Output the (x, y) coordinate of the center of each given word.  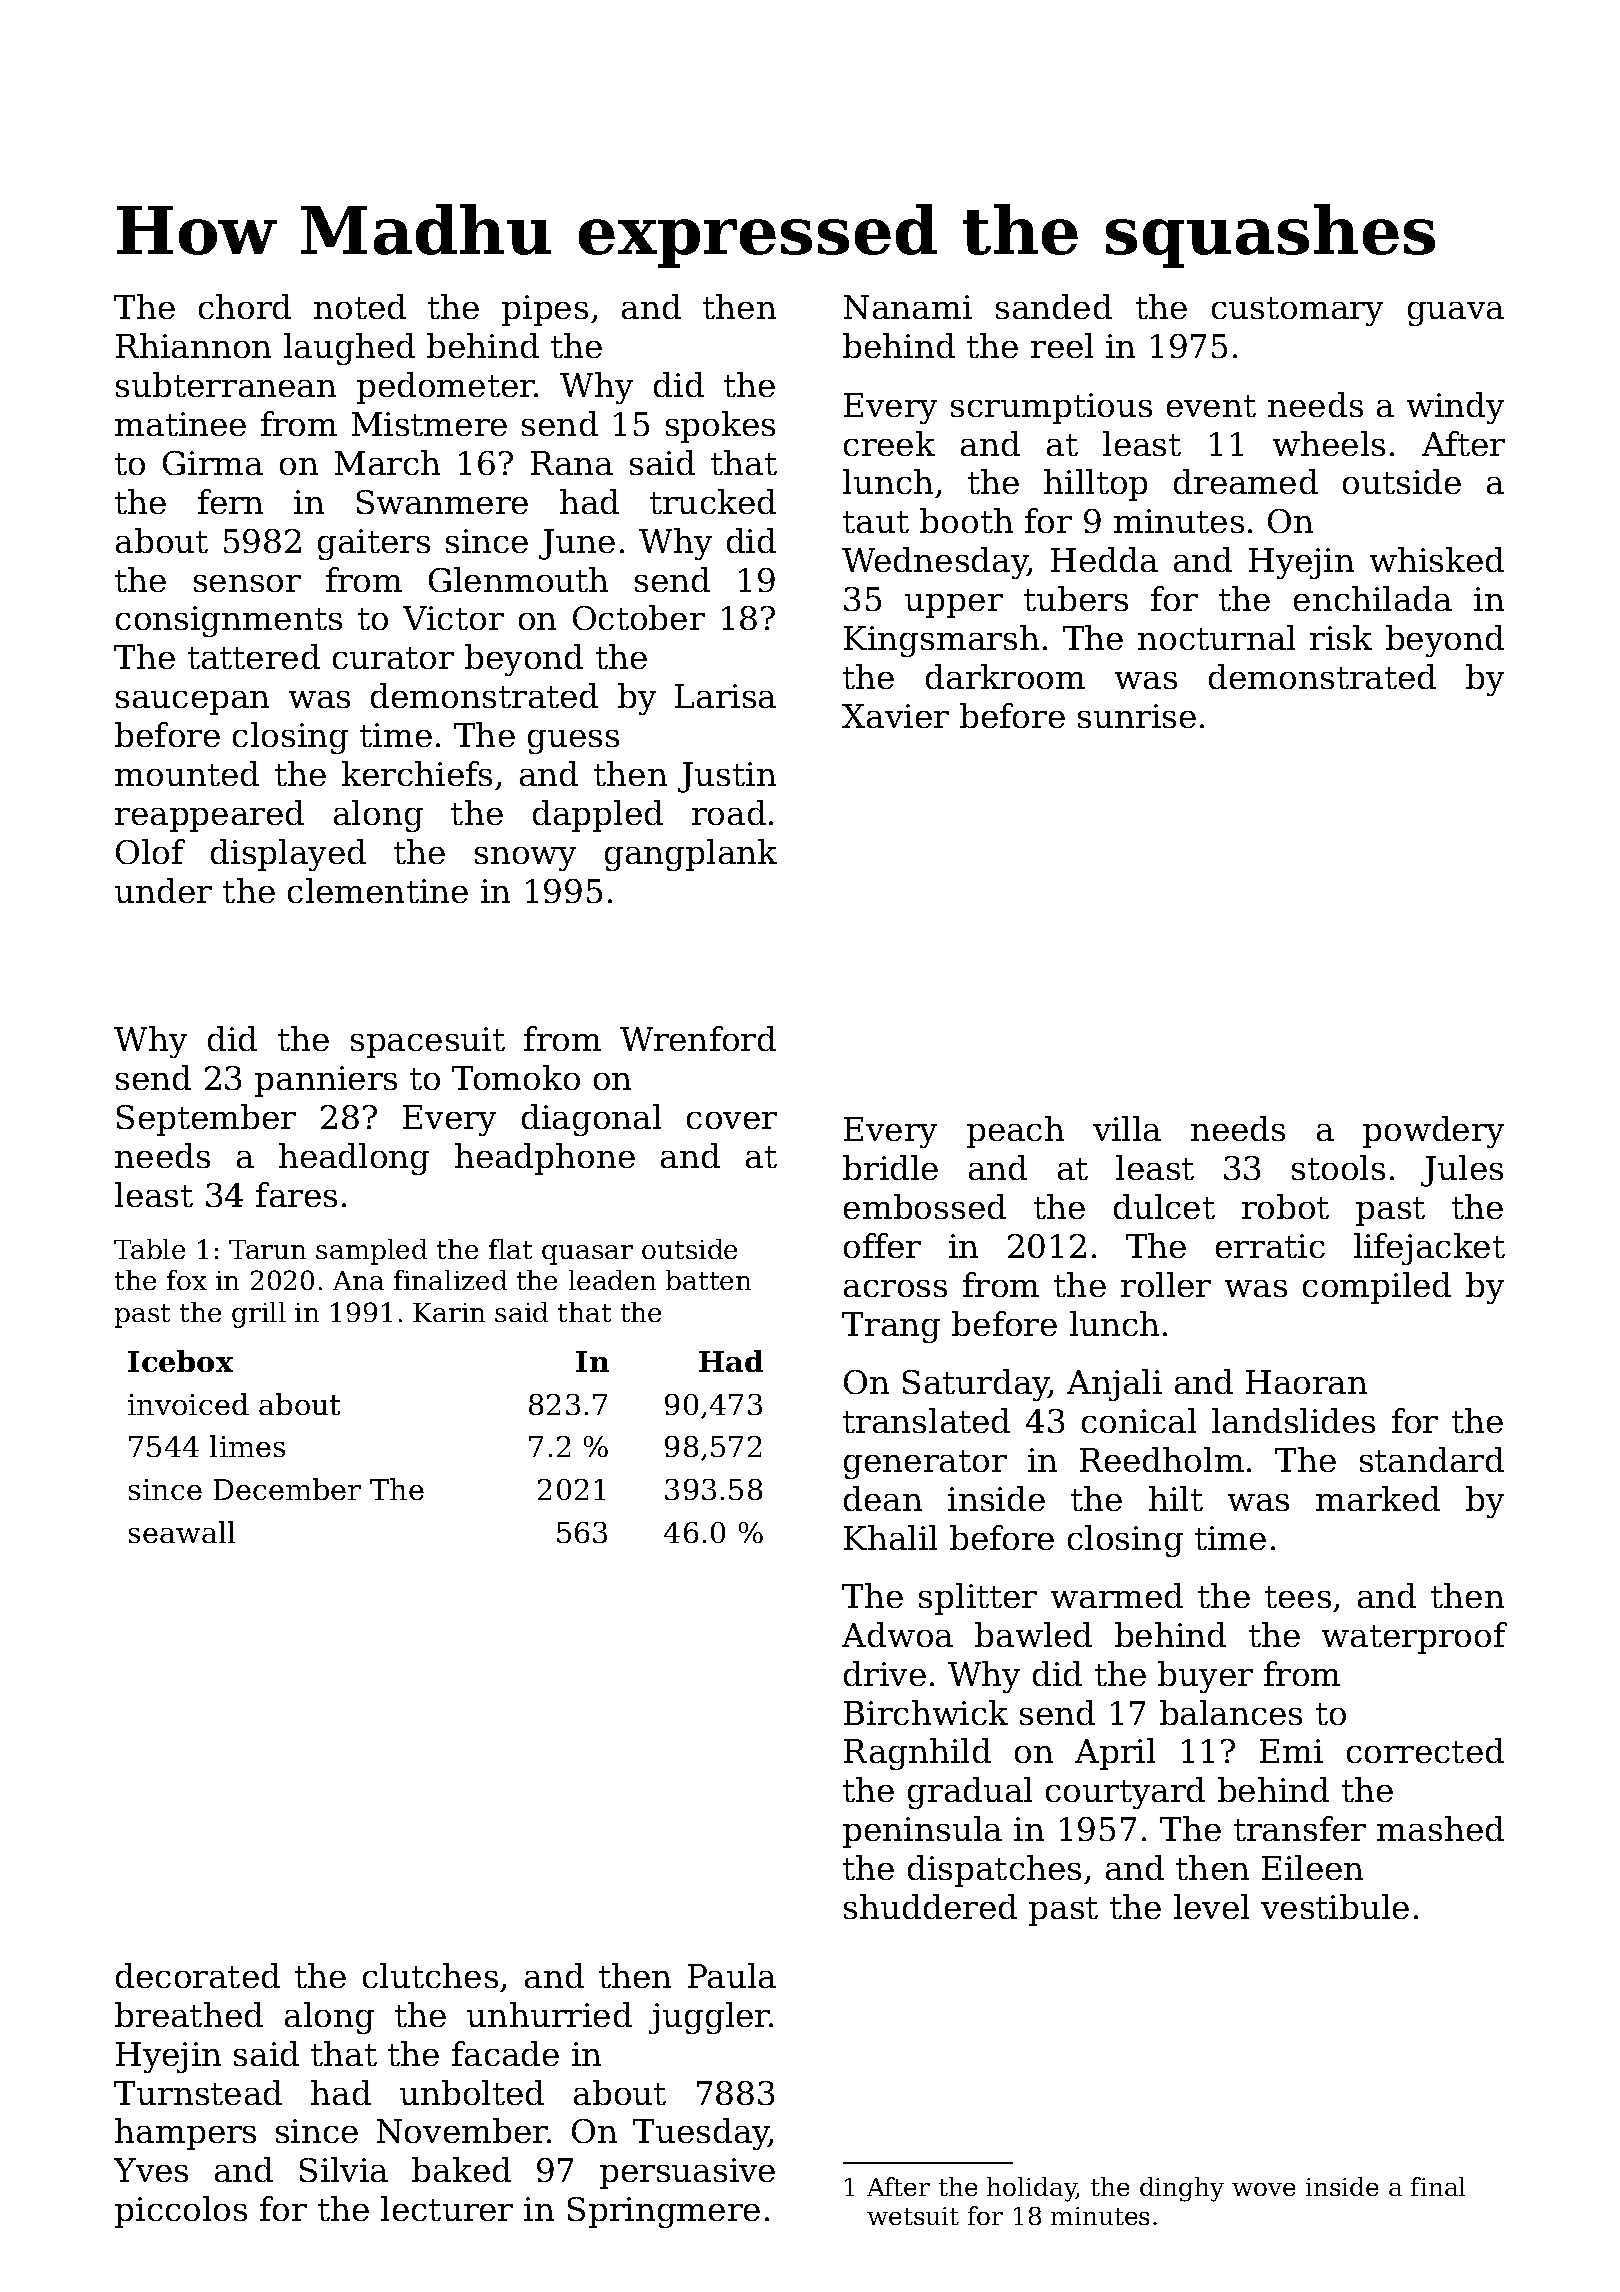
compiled (1377, 1288)
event (1211, 406)
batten (708, 1280)
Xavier (895, 716)
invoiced (188, 1404)
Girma (213, 463)
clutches (430, 1975)
